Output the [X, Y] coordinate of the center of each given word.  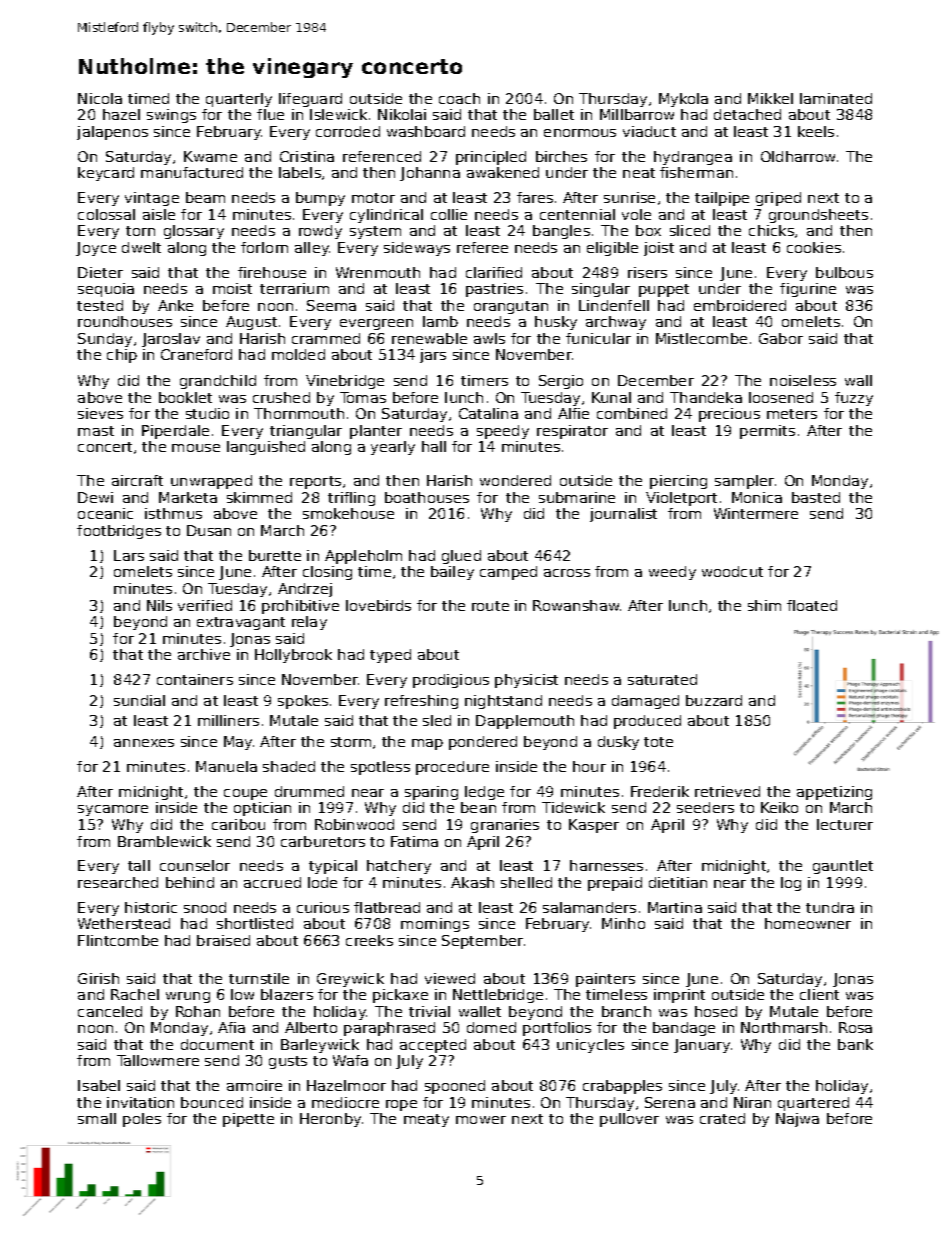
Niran [752, 1102]
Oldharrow [798, 156]
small [97, 1118]
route [490, 606]
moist [232, 288]
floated [812, 605]
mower [481, 1120]
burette [275, 555]
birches [561, 156]
